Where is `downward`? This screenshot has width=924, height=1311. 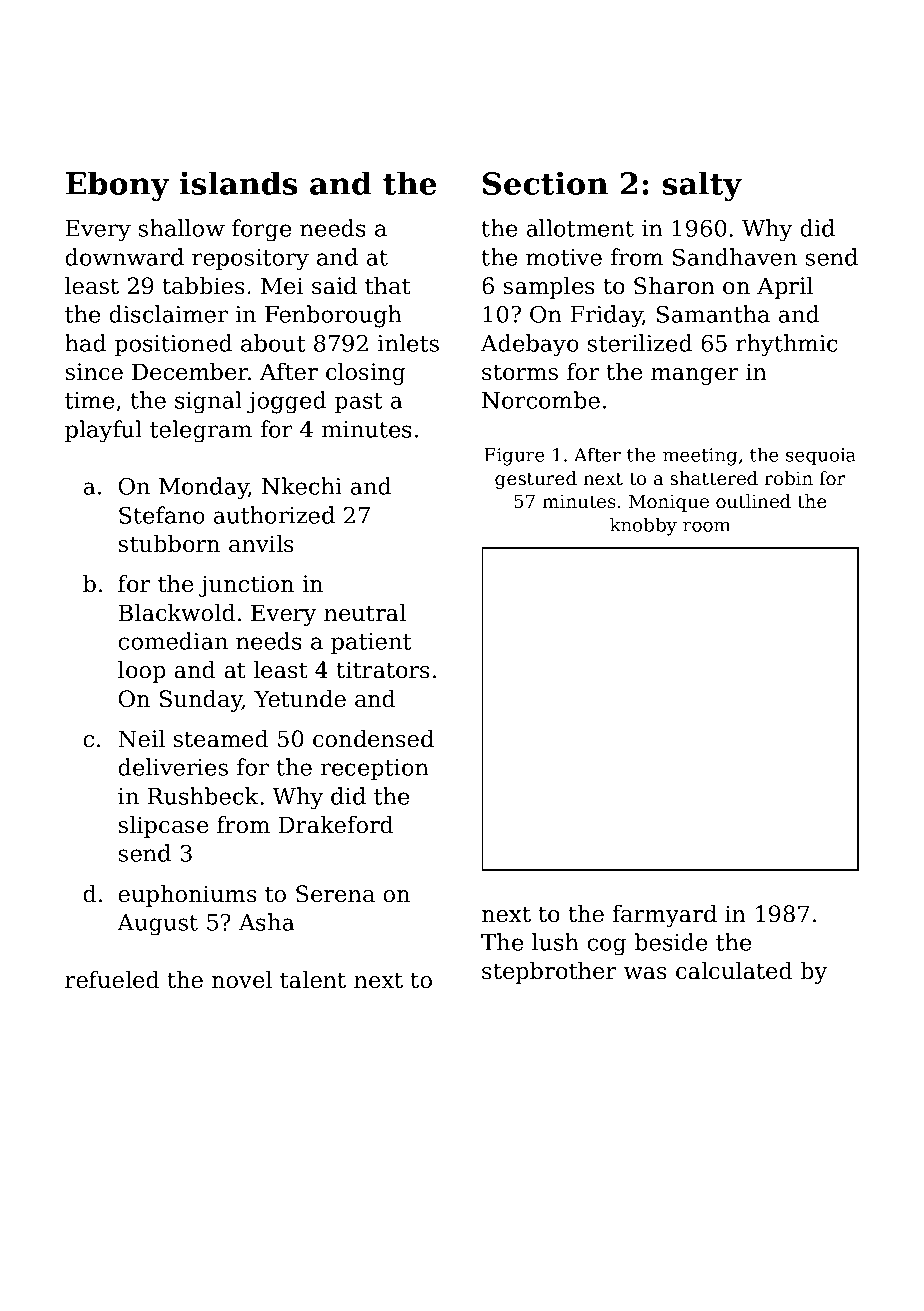
downward is located at coordinates (124, 257).
